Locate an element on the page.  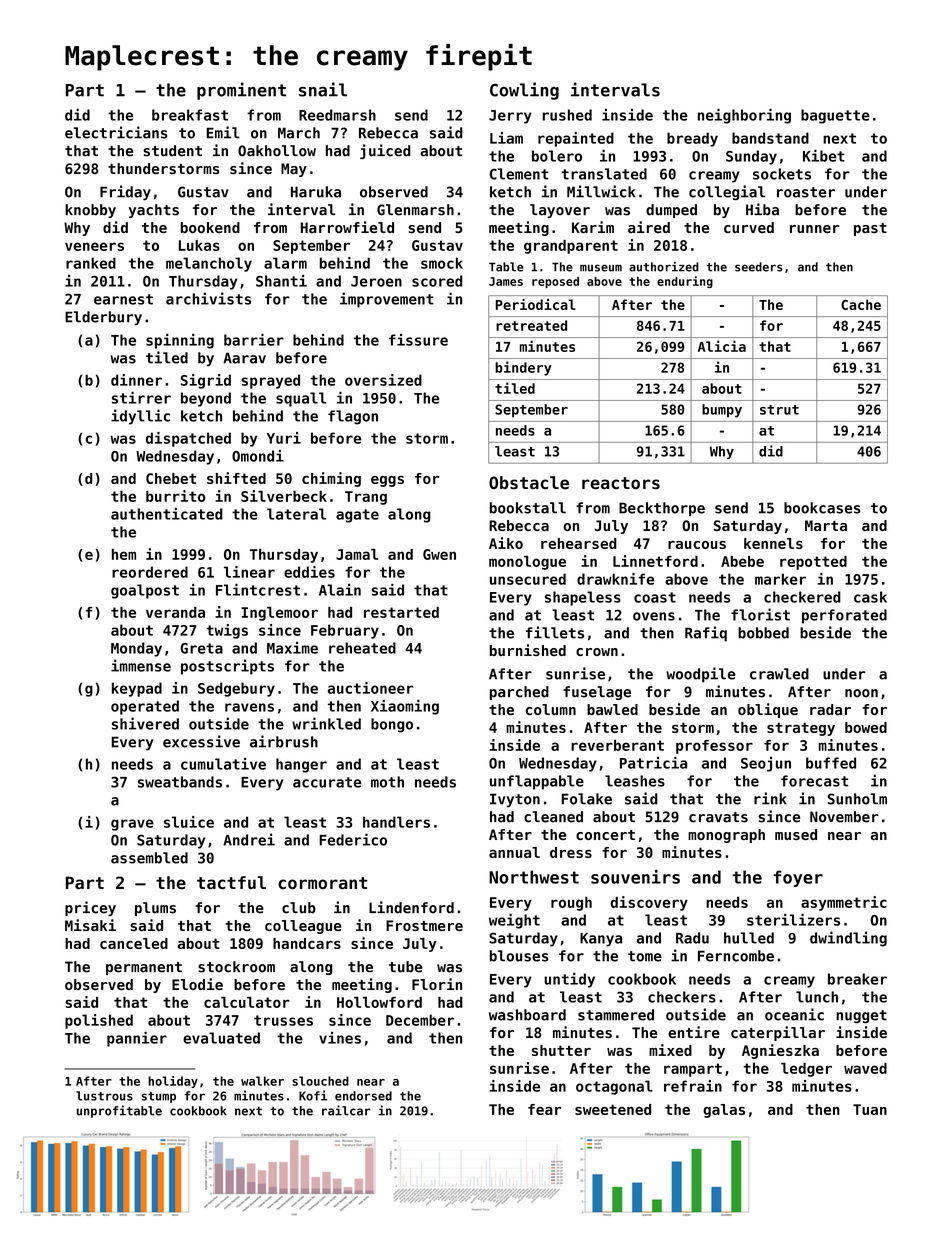
auctioneer is located at coordinates (370, 688).
